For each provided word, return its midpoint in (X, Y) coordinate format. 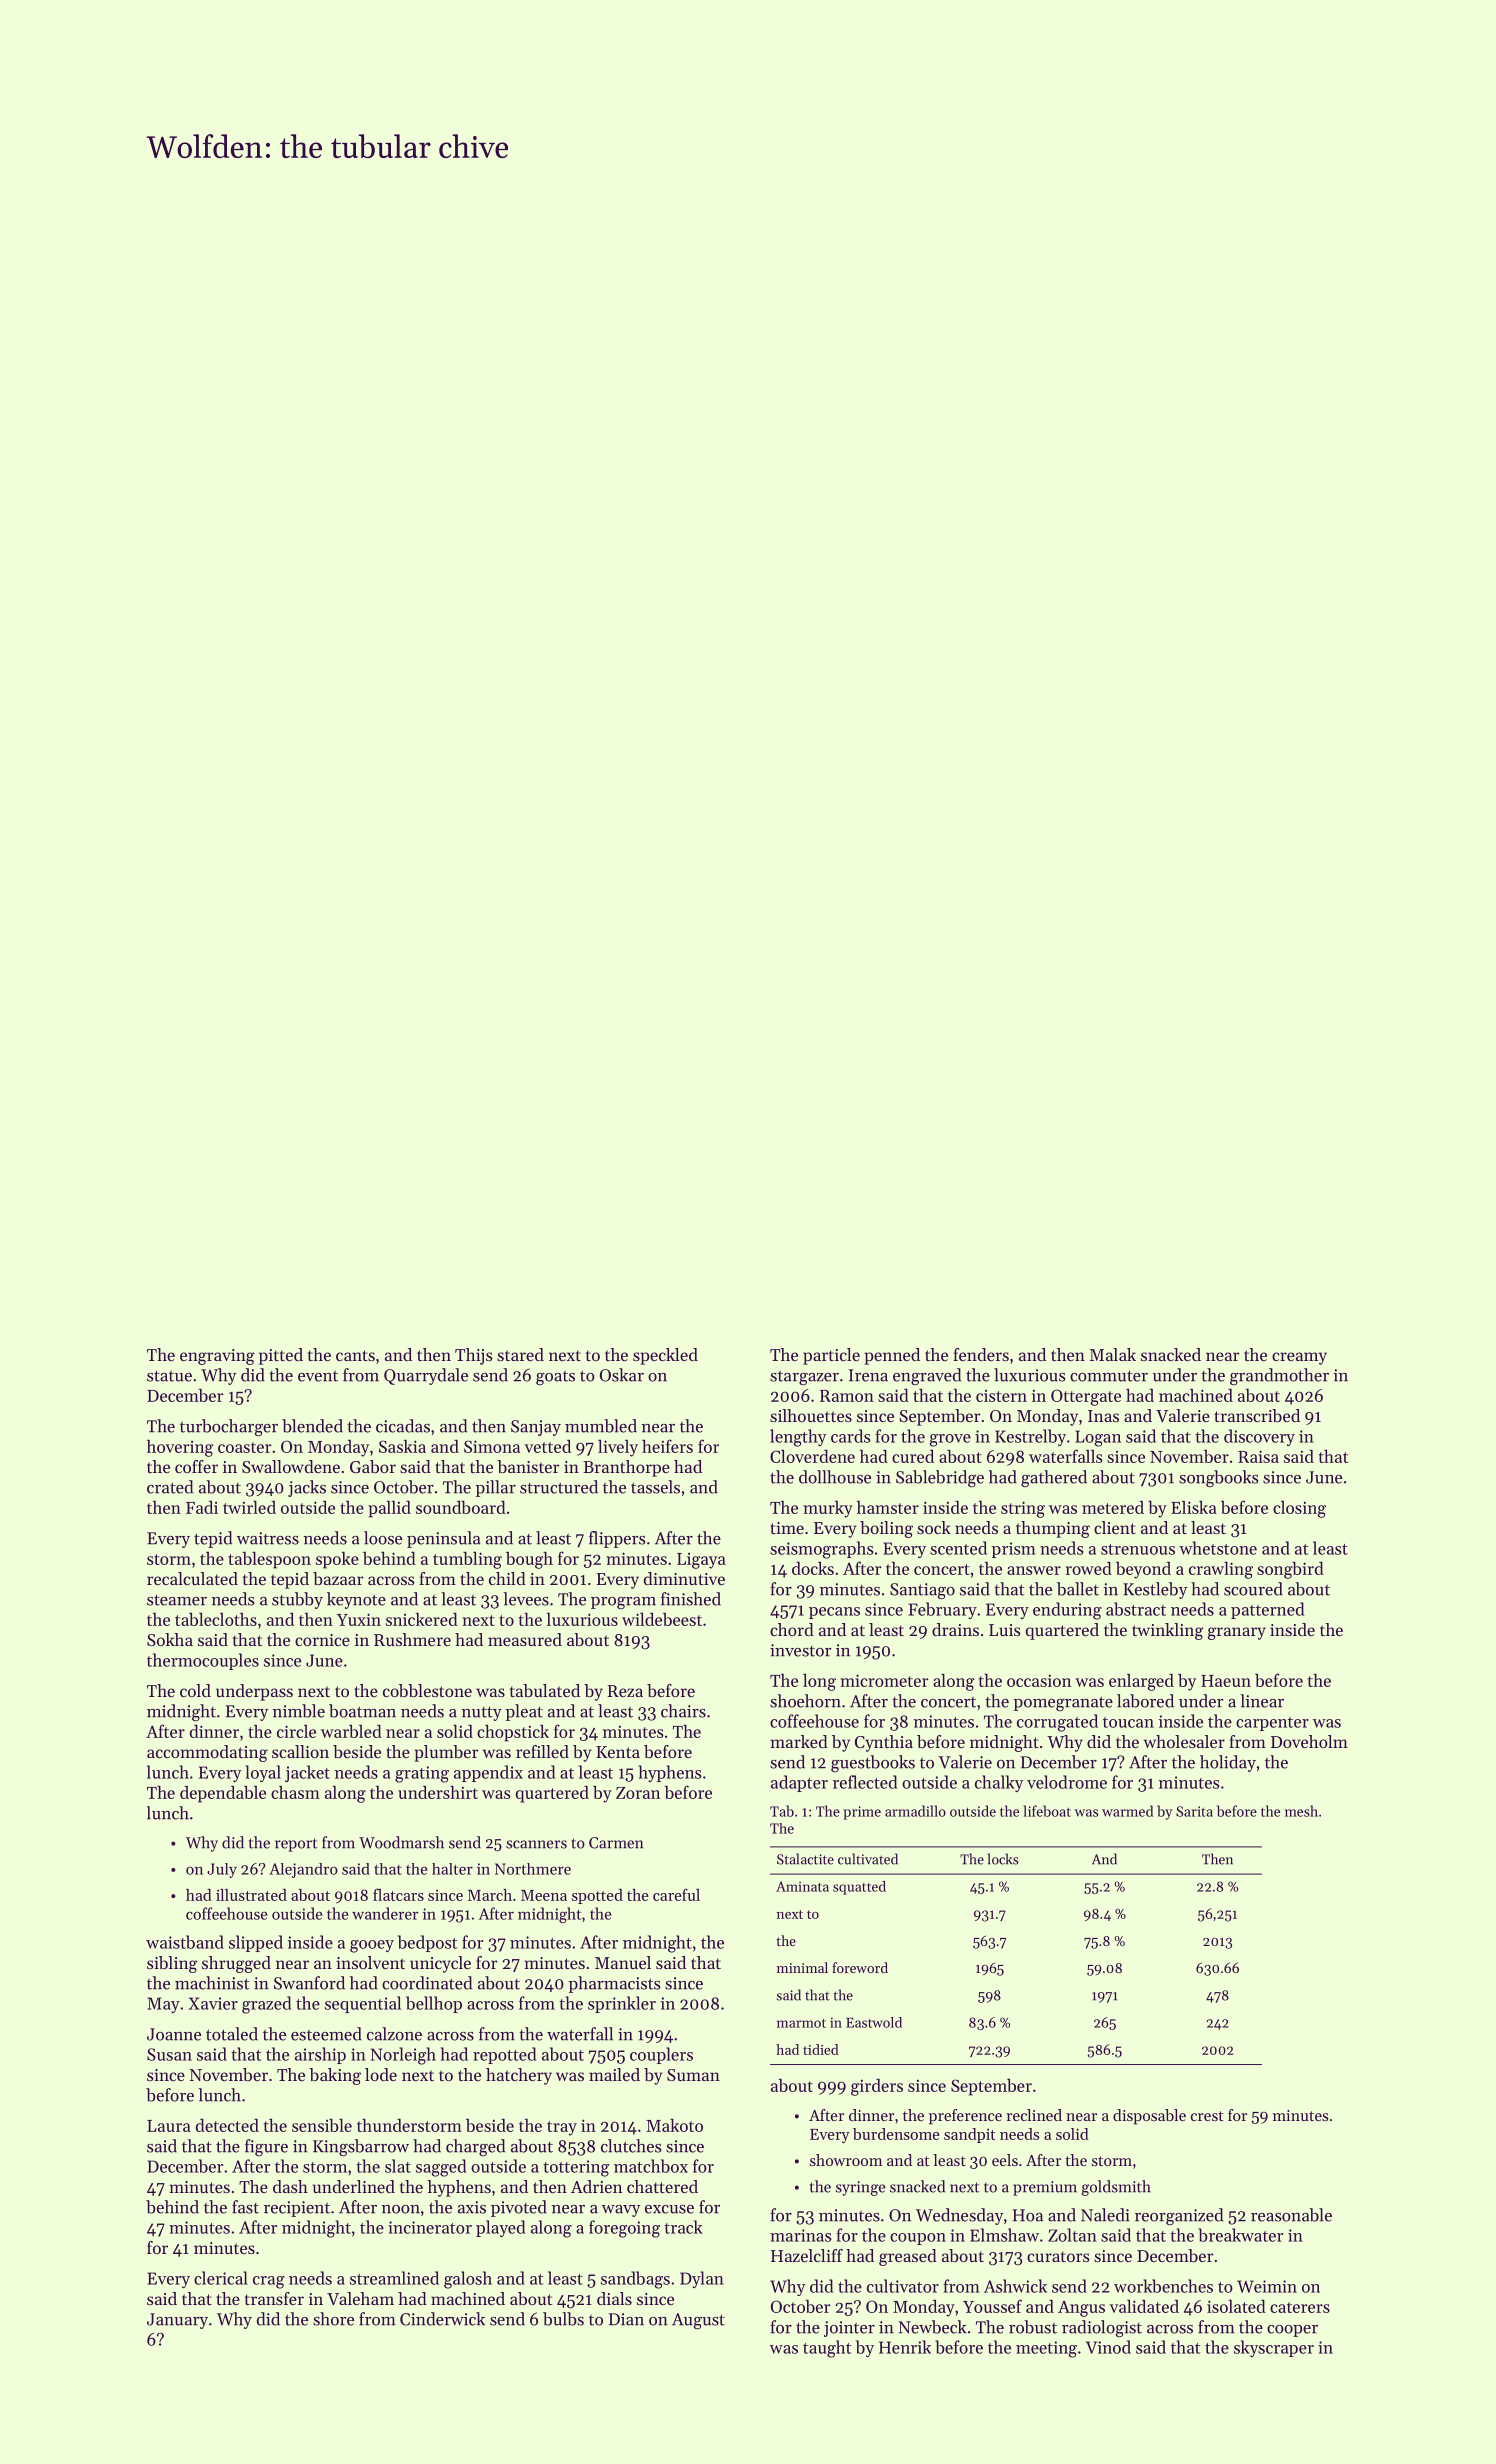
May (163, 2005)
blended (312, 1426)
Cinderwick (442, 2319)
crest (1207, 2116)
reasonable (1291, 2215)
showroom (846, 2160)
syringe (861, 2188)
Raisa (1258, 1456)
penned (892, 1356)
